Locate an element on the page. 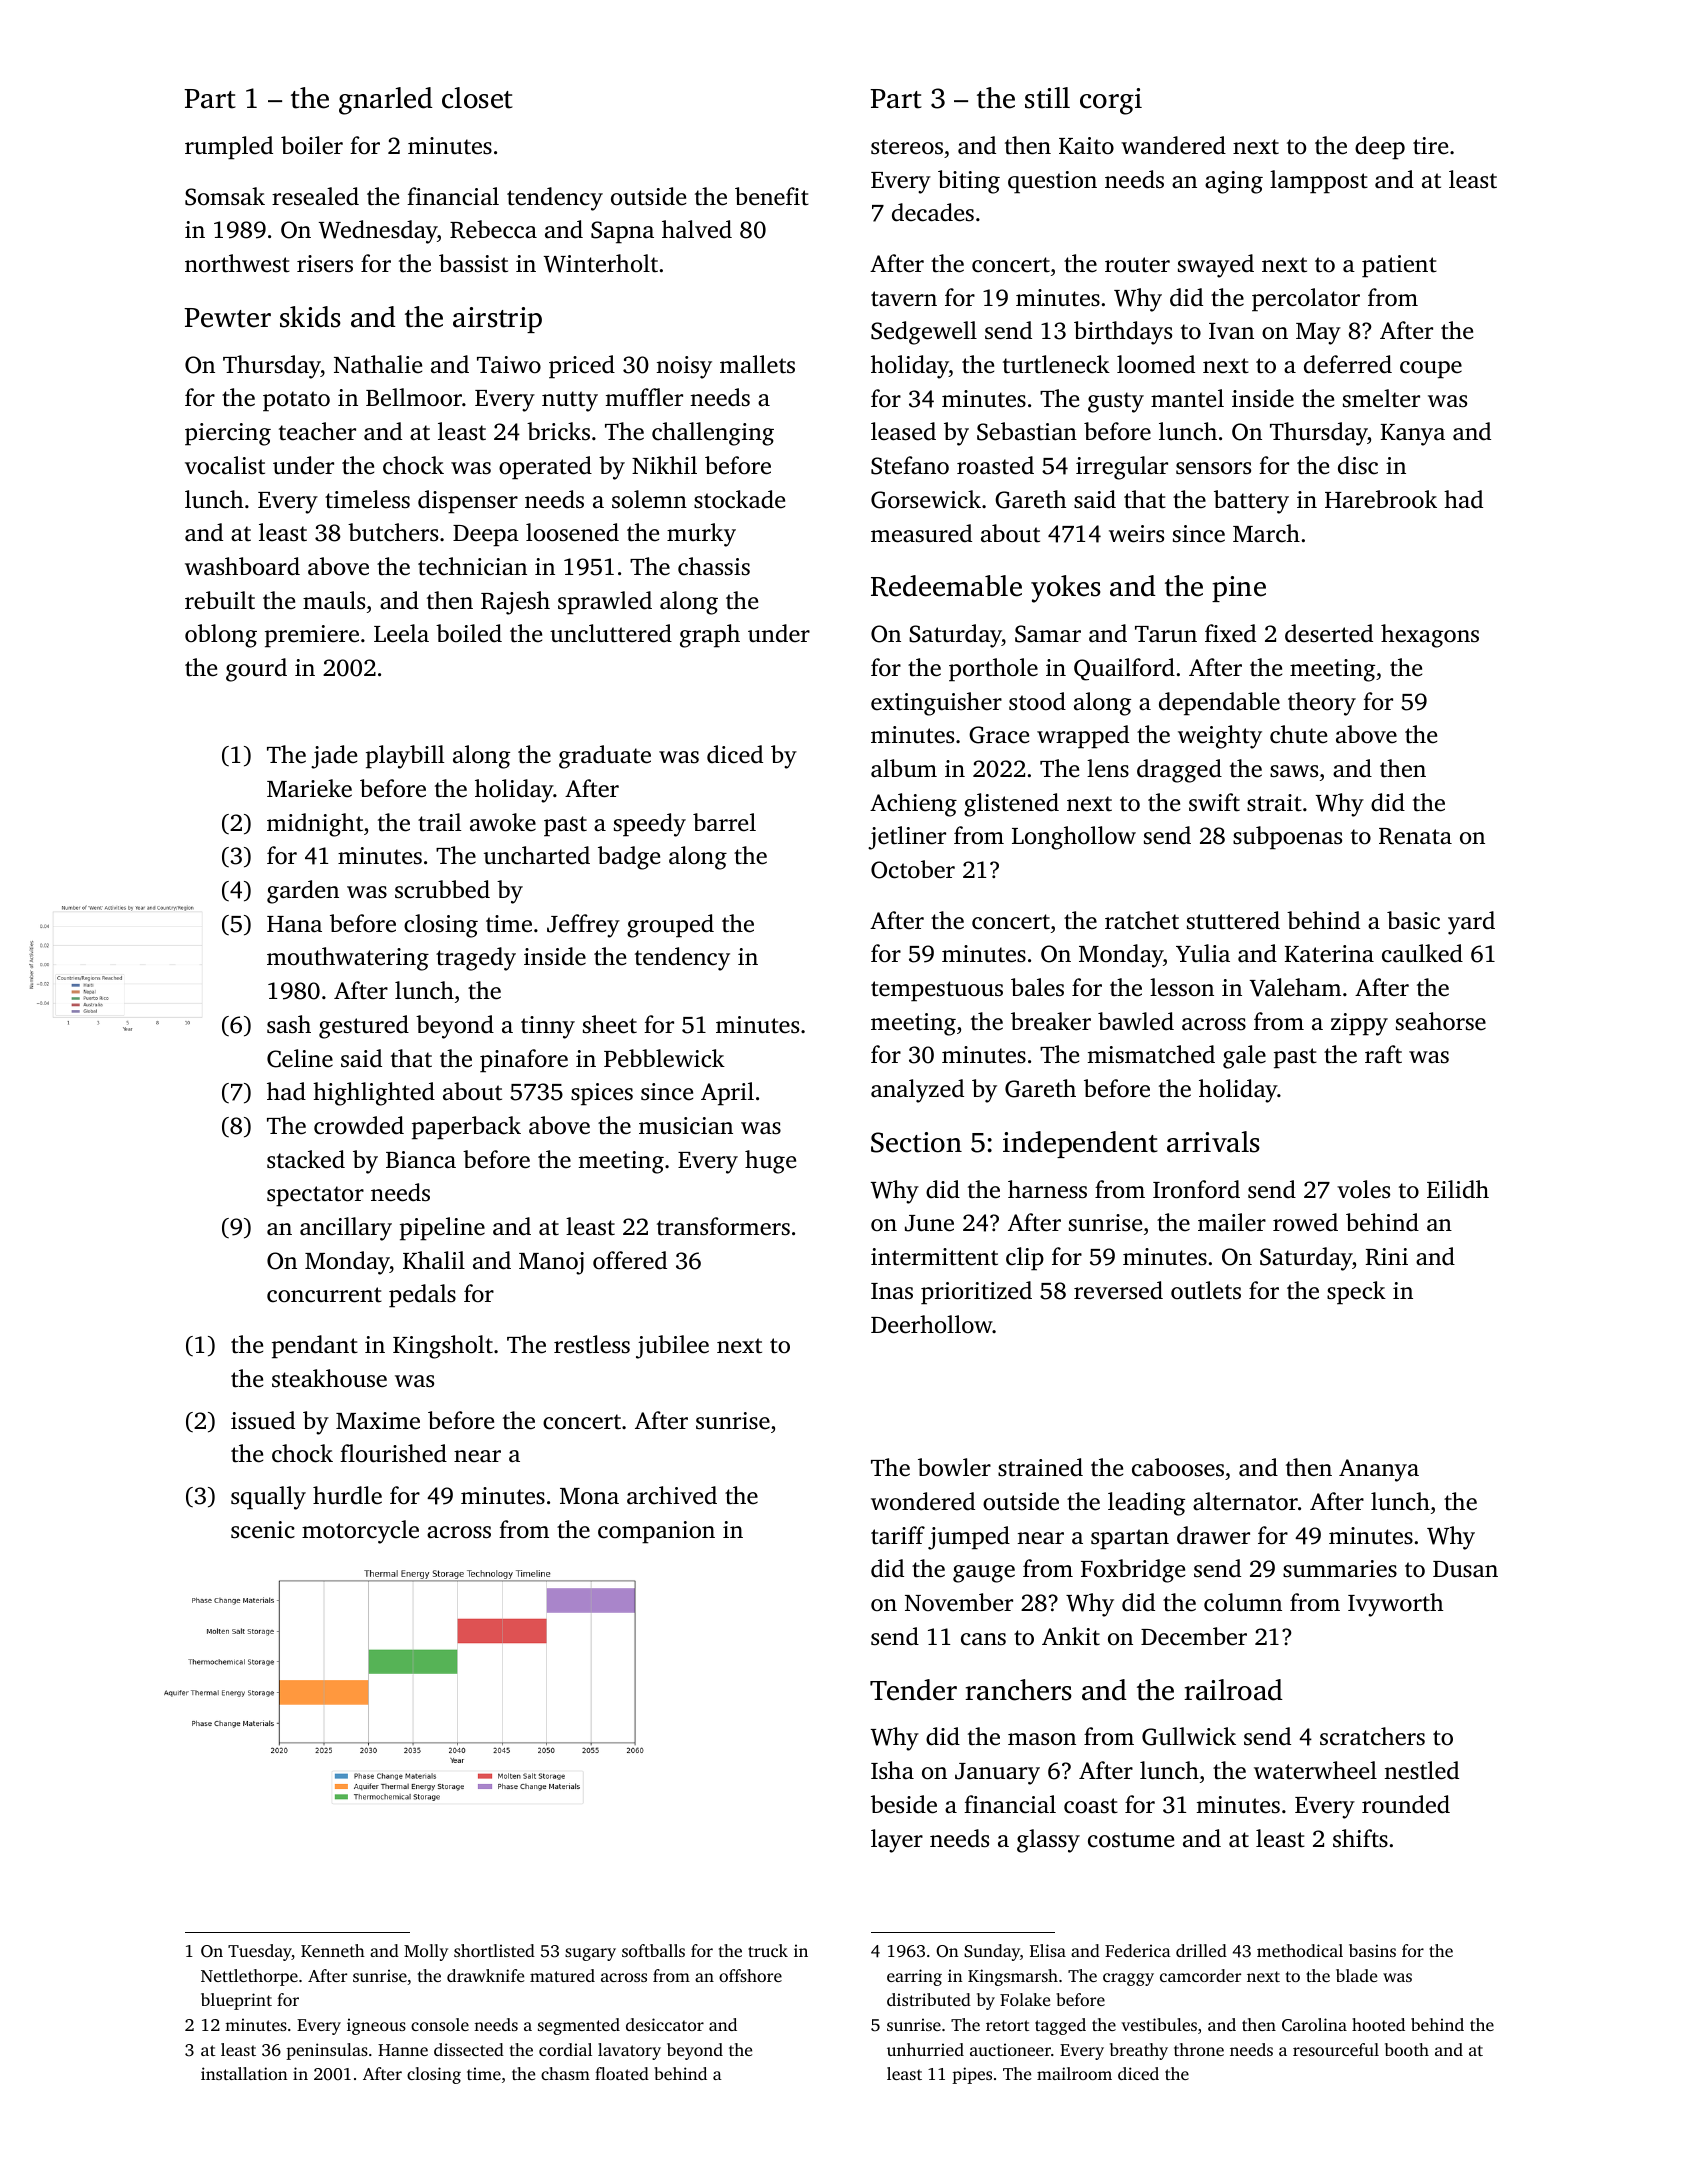  installation is located at coordinates (244, 2073).
